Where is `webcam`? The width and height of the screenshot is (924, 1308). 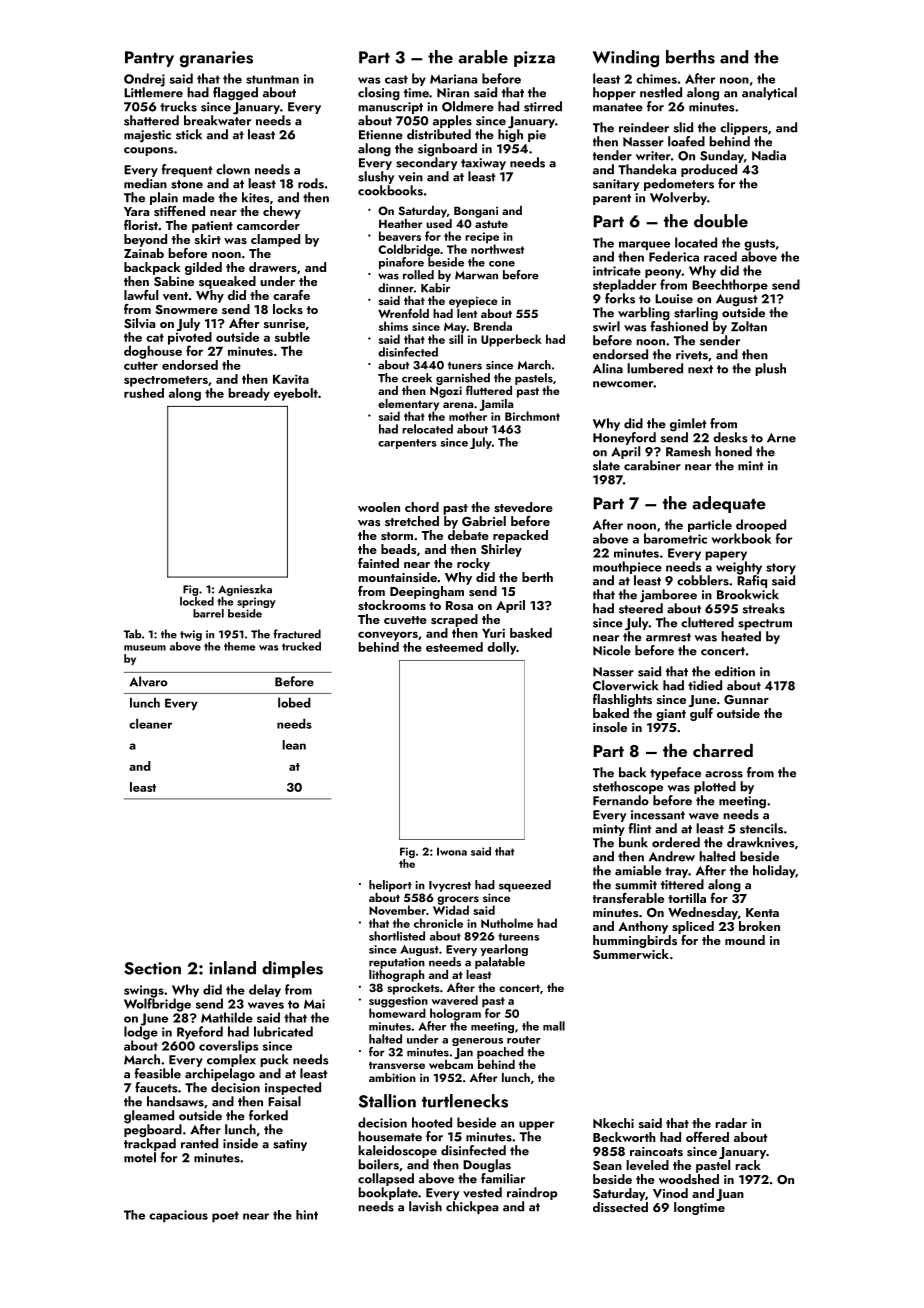
webcam is located at coordinates (451, 1064).
